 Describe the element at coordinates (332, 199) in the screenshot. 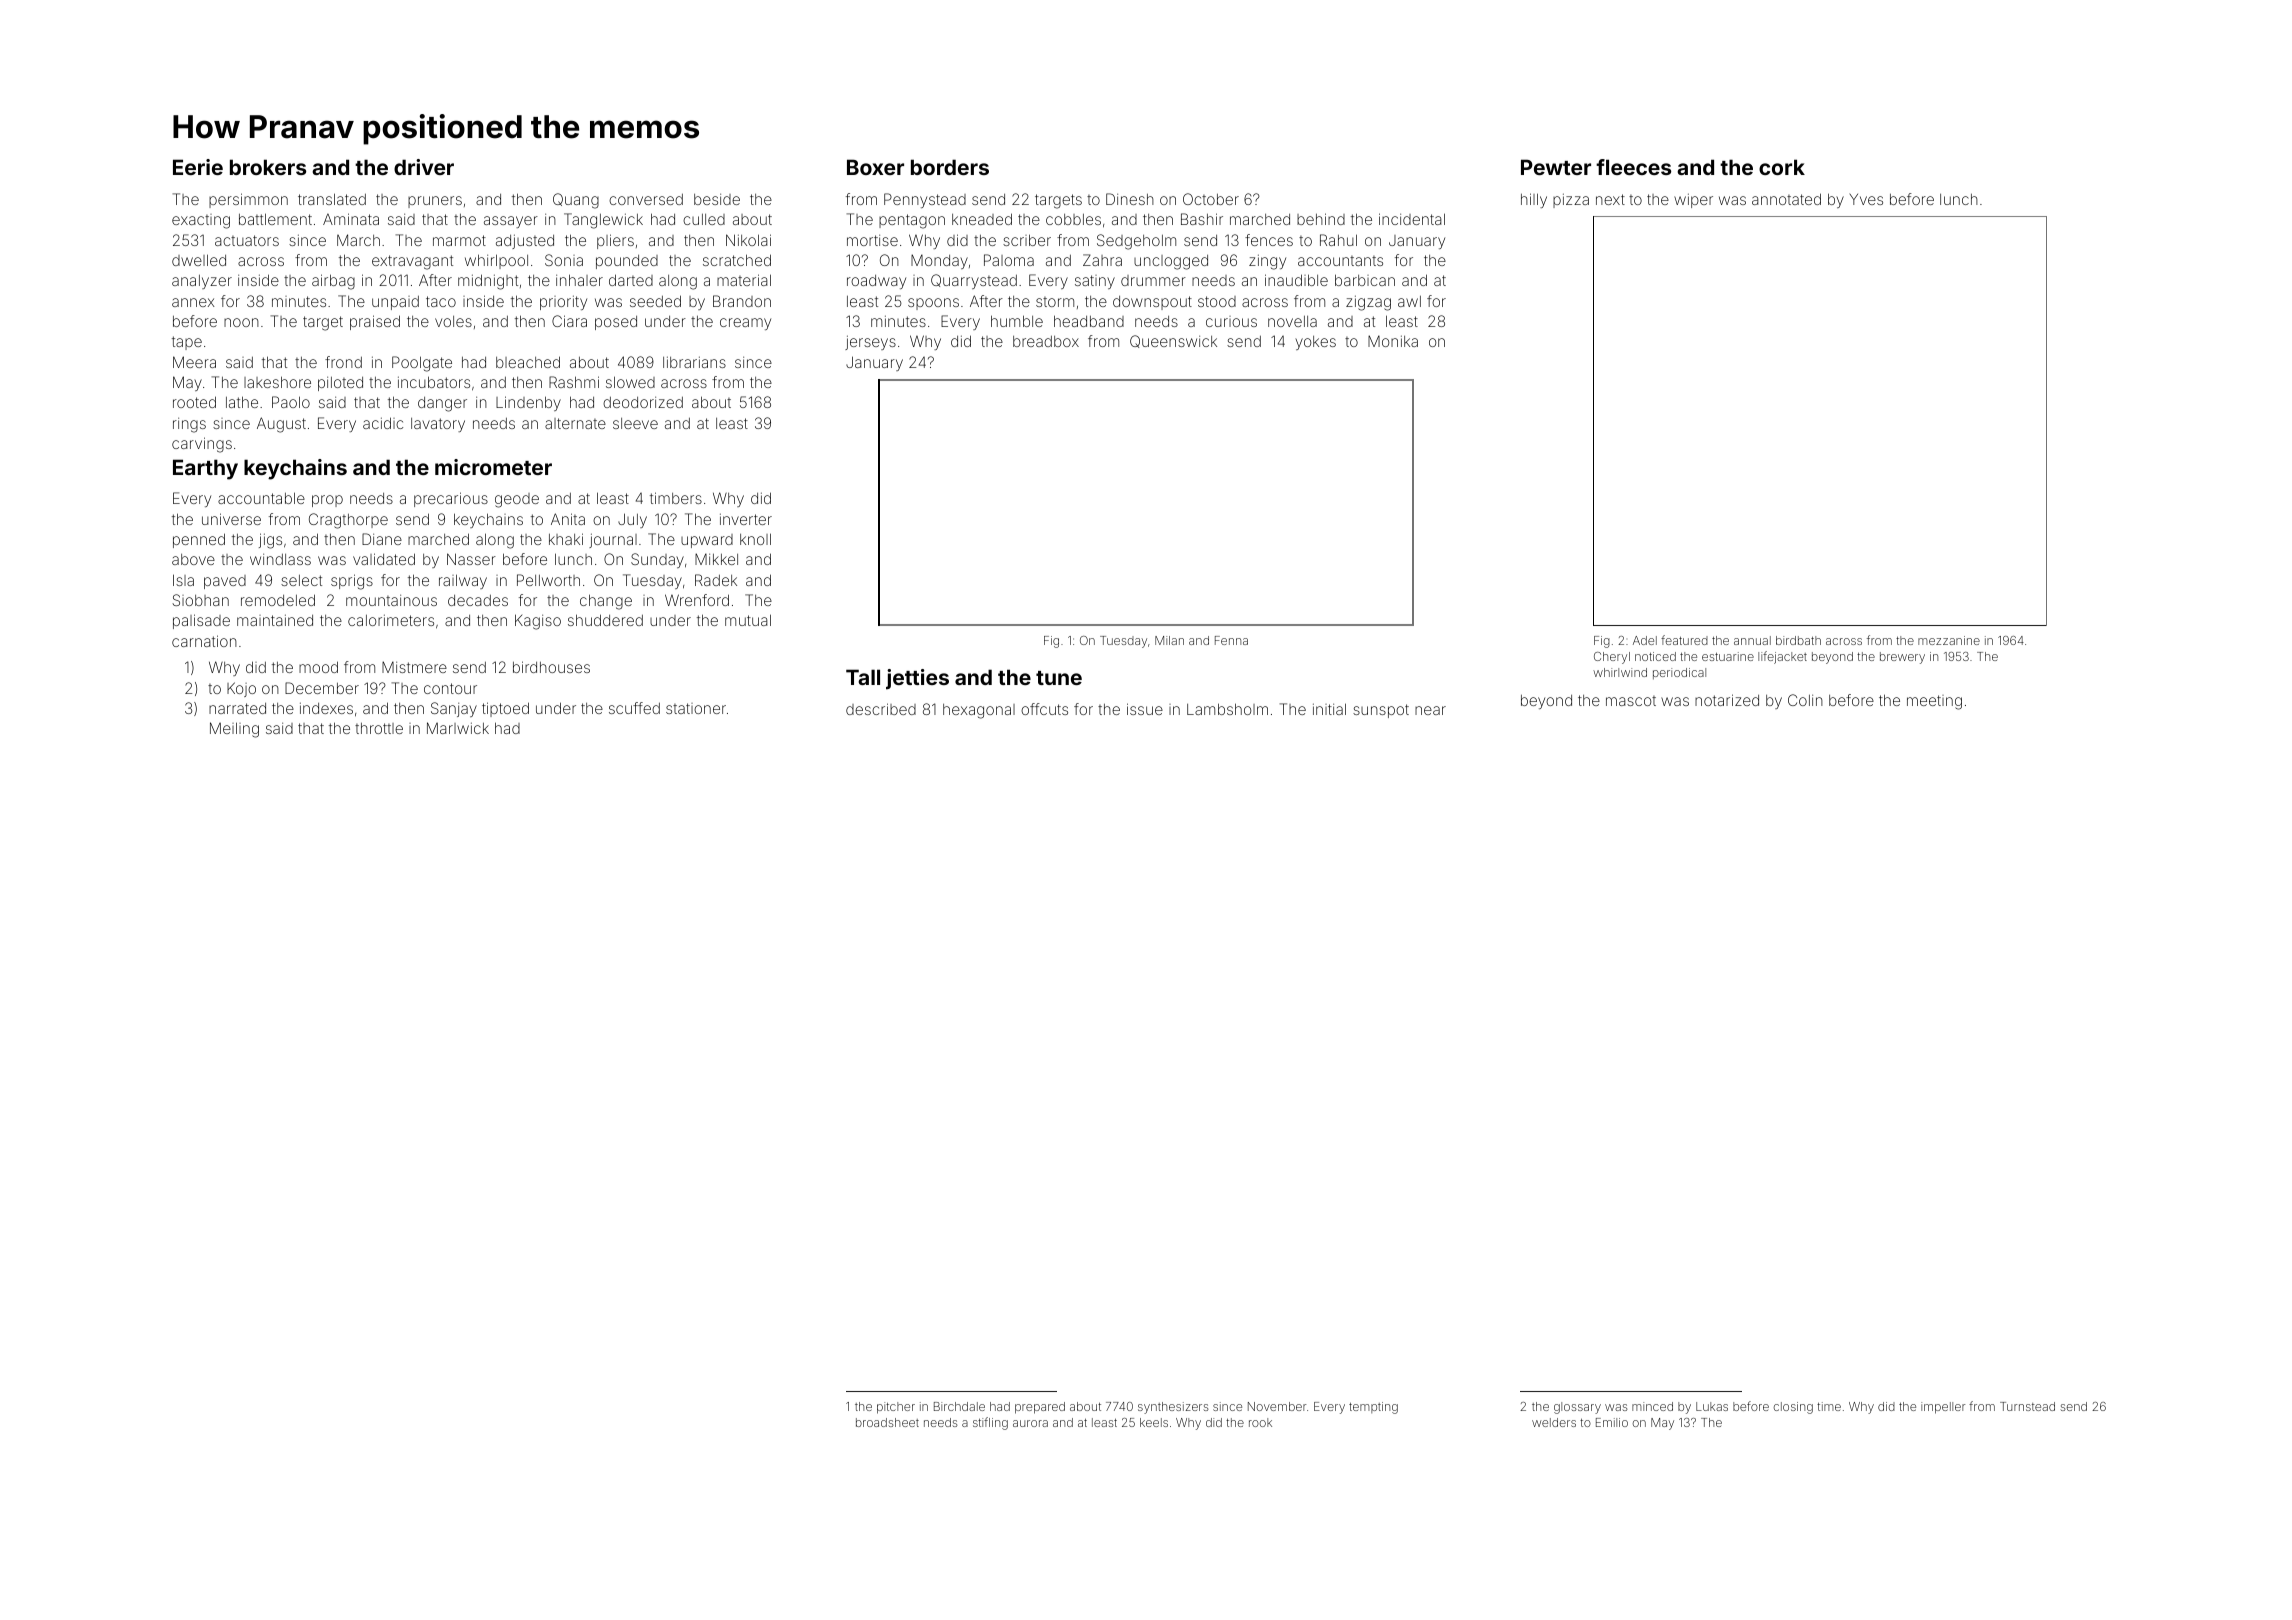

I see `translated` at that location.
